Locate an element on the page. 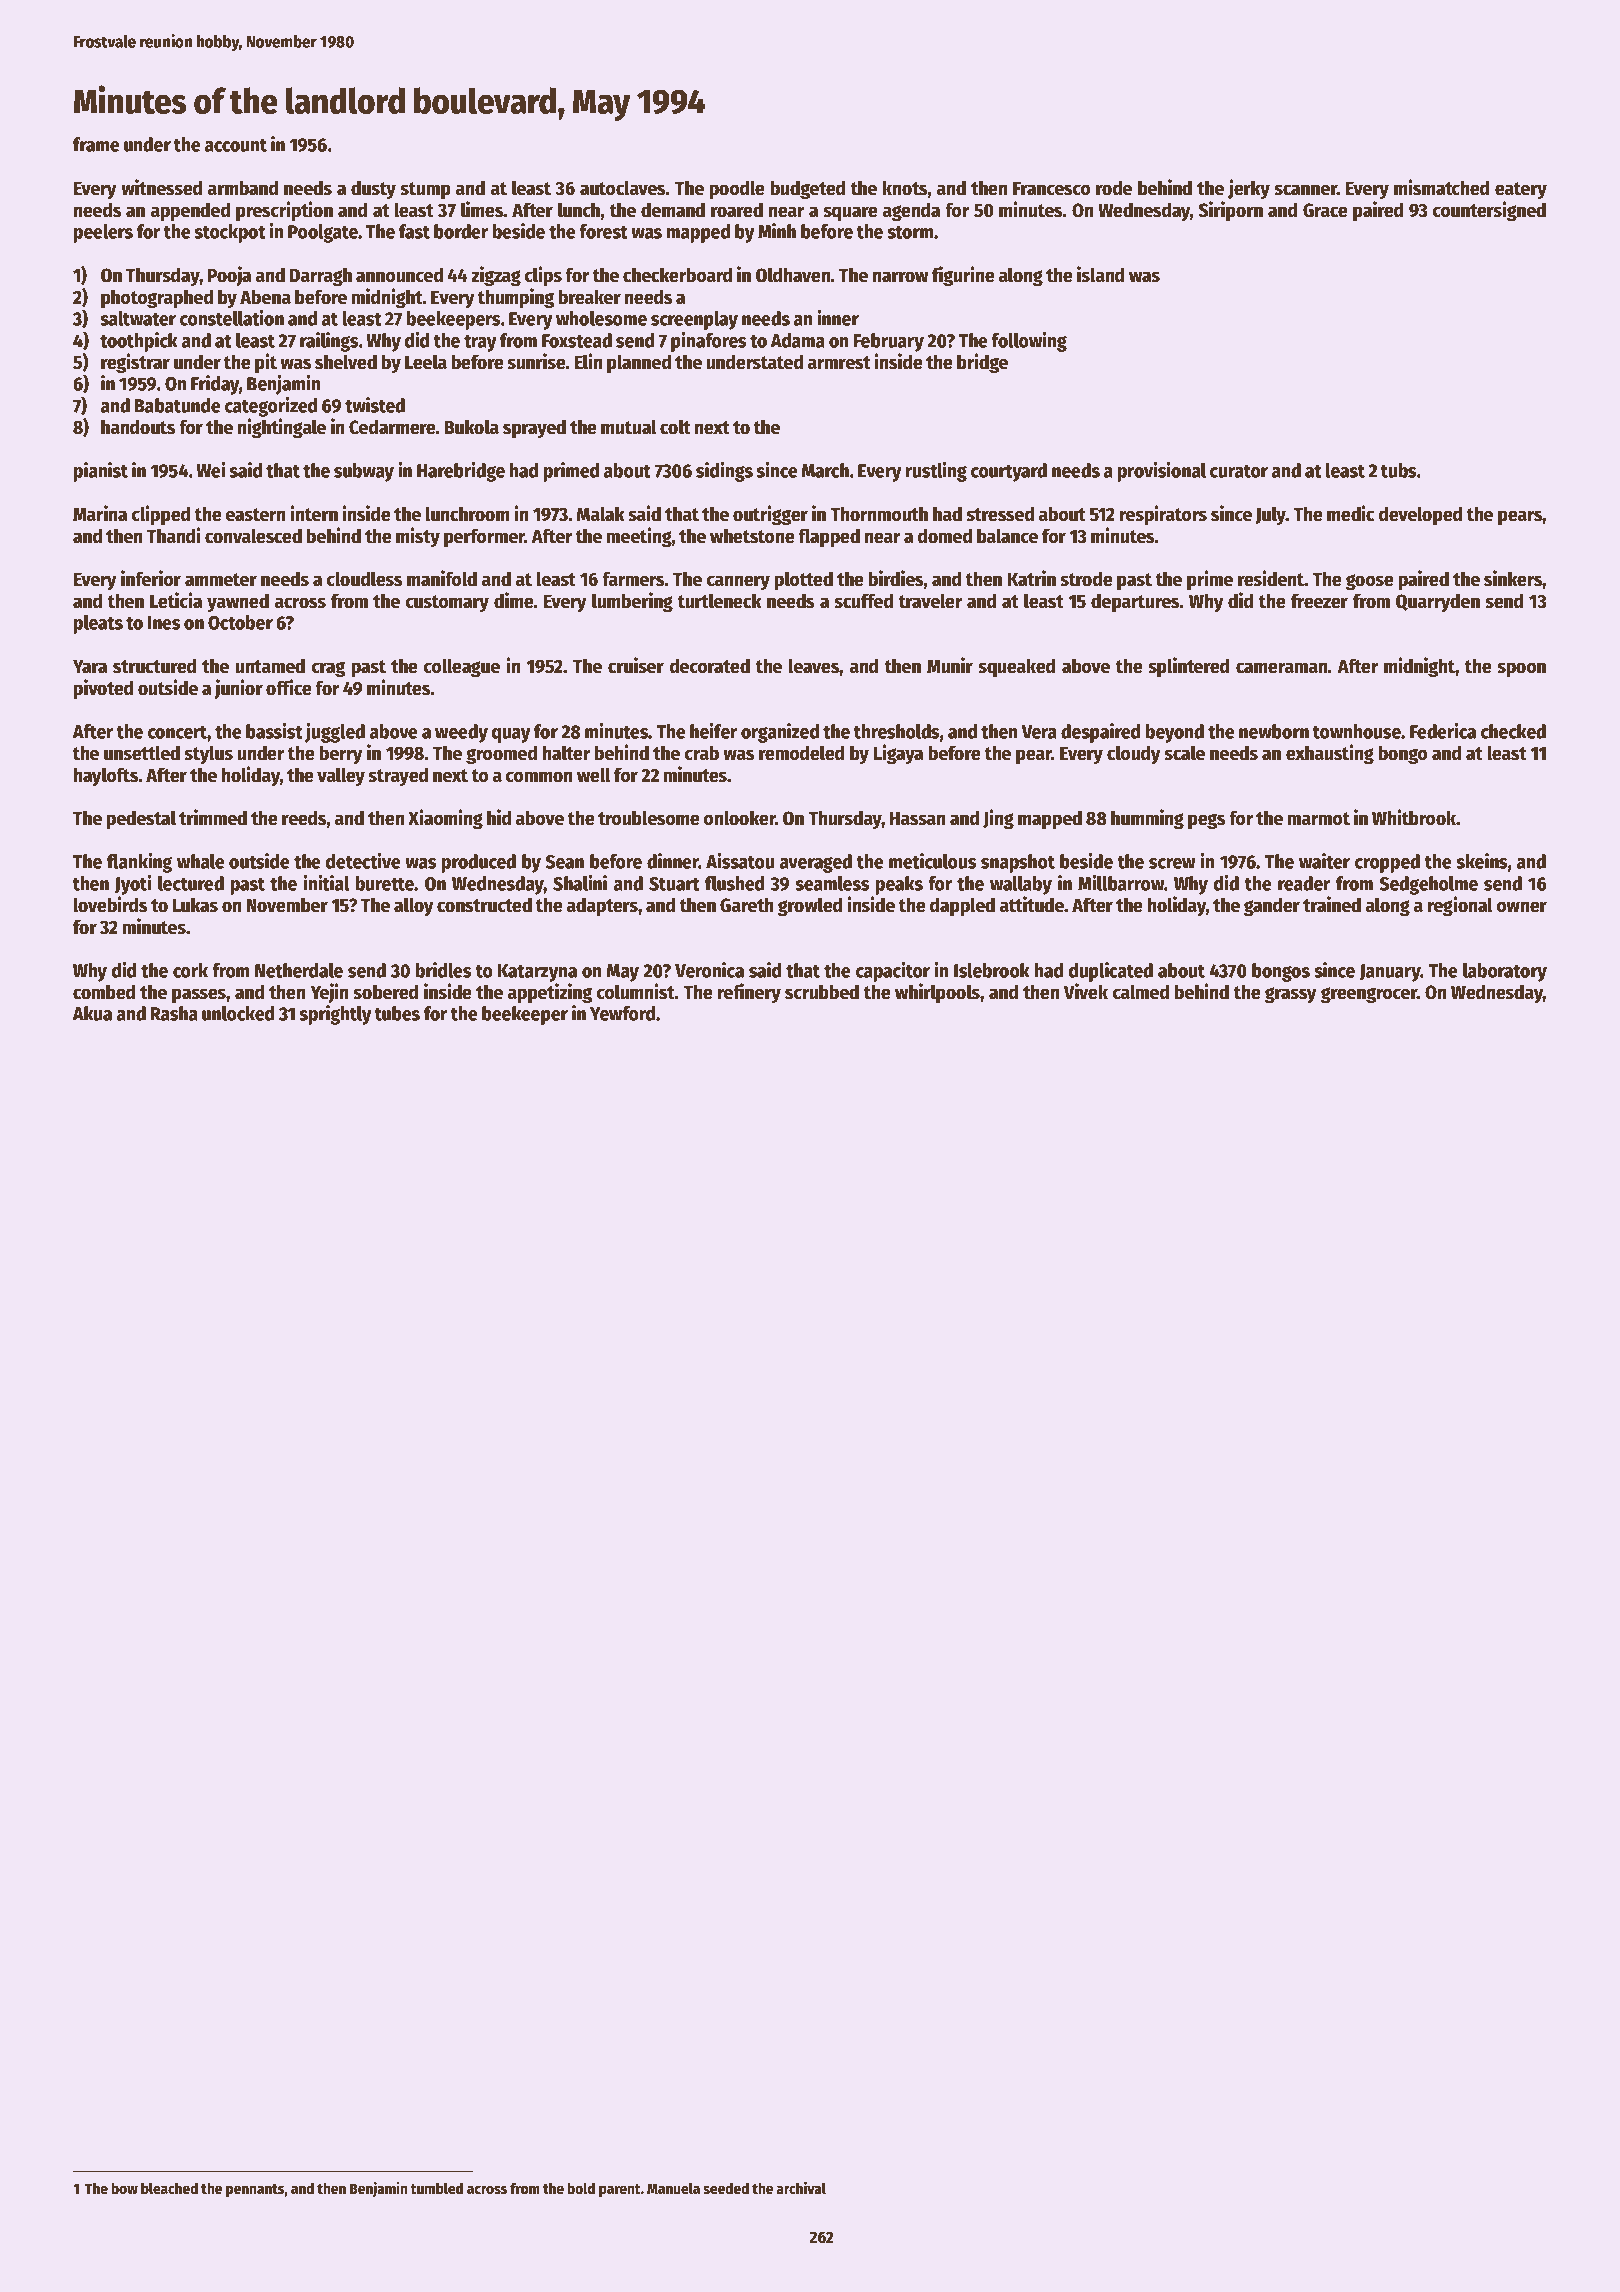  whale is located at coordinates (201, 861).
